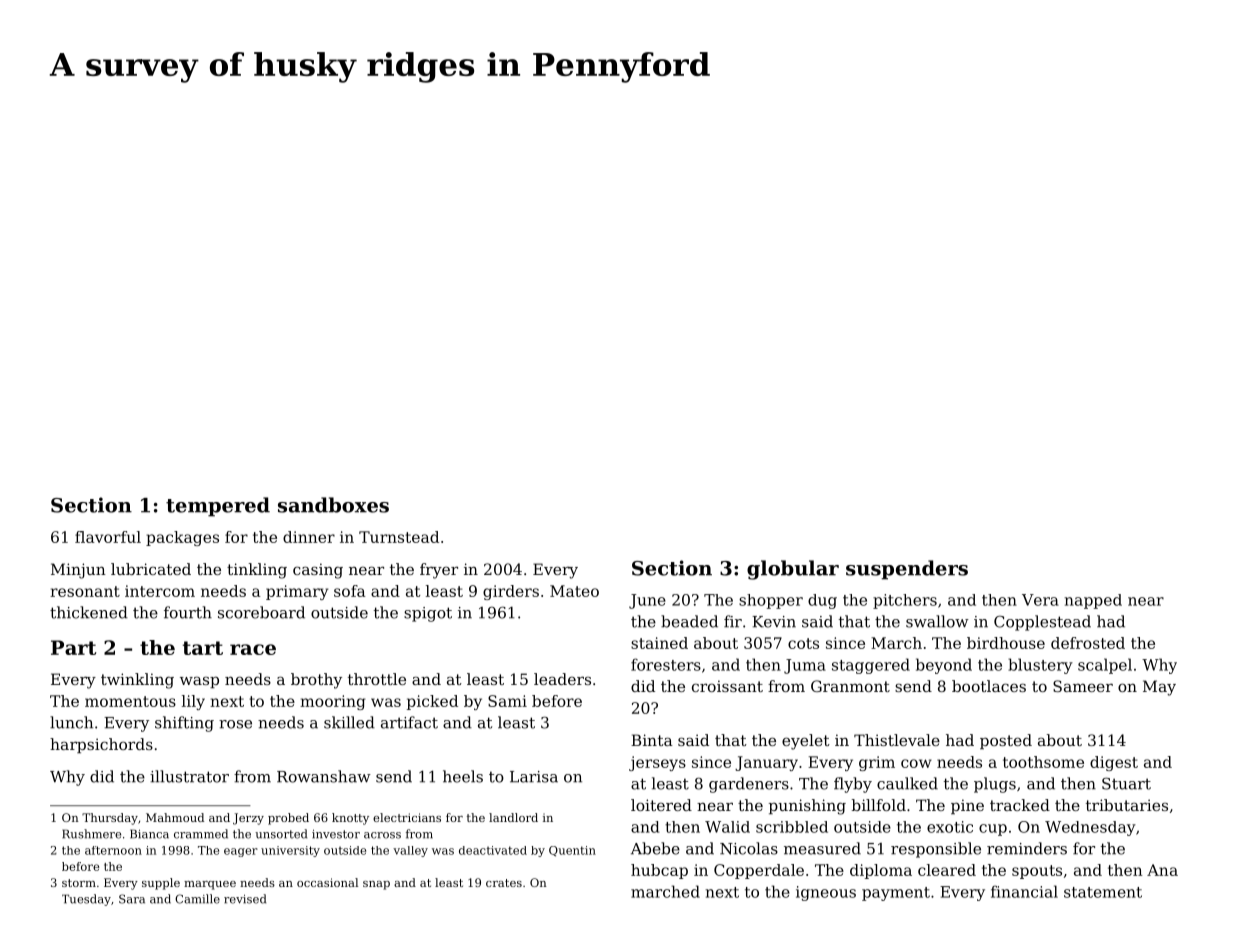 The image size is (1233, 952). Describe the element at coordinates (907, 570) in the screenshot. I see `suspenders` at that location.
